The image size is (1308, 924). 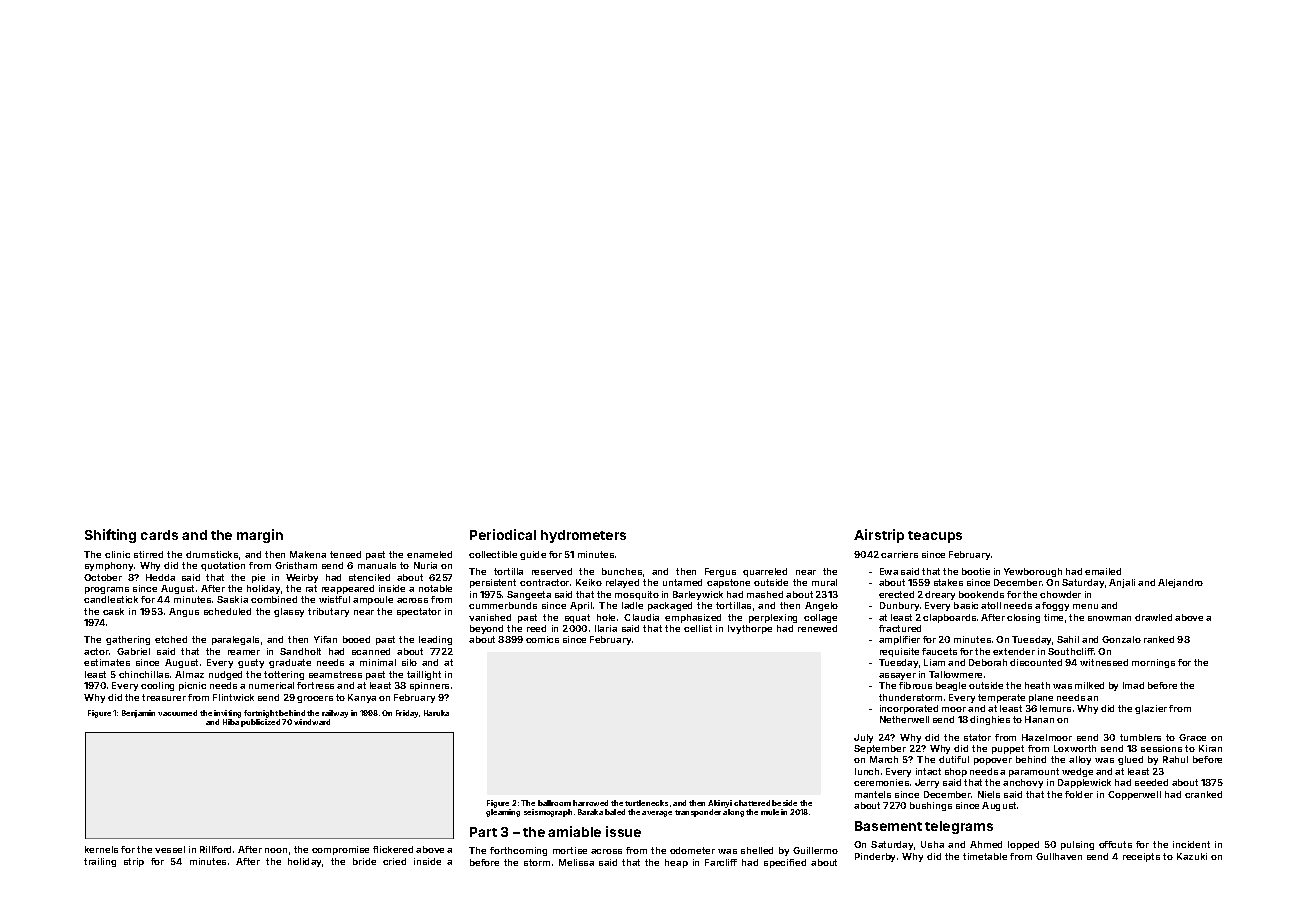 I want to click on seeded, so click(x=1151, y=782).
